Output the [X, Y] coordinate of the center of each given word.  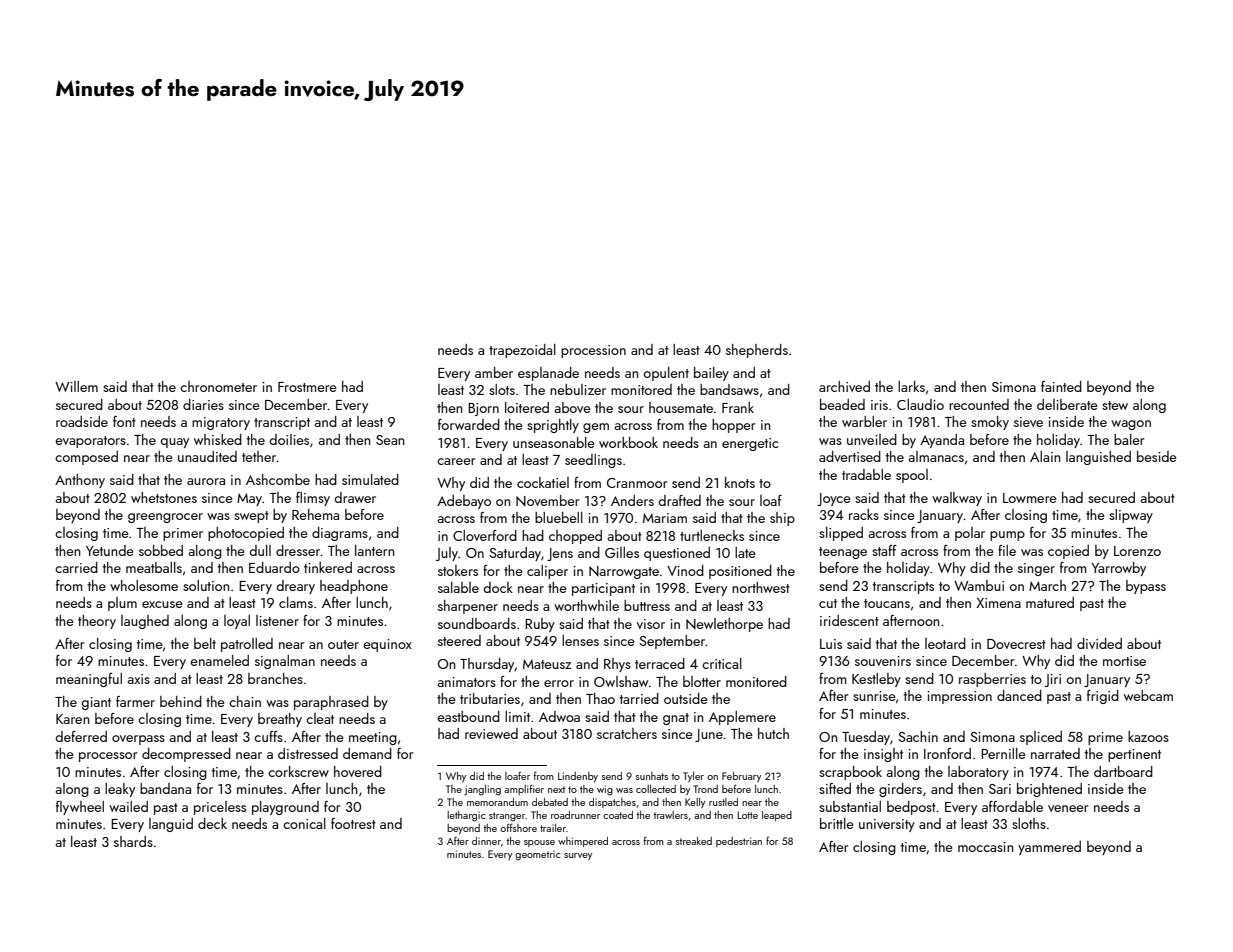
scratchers [627, 733]
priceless [220, 808]
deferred [81, 736]
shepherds [757, 351]
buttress [647, 605]
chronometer [218, 386]
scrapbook [850, 773]
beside [1157, 456]
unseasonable [554, 442]
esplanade [548, 374]
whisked [218, 439]
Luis [831, 644]
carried [76, 567]
